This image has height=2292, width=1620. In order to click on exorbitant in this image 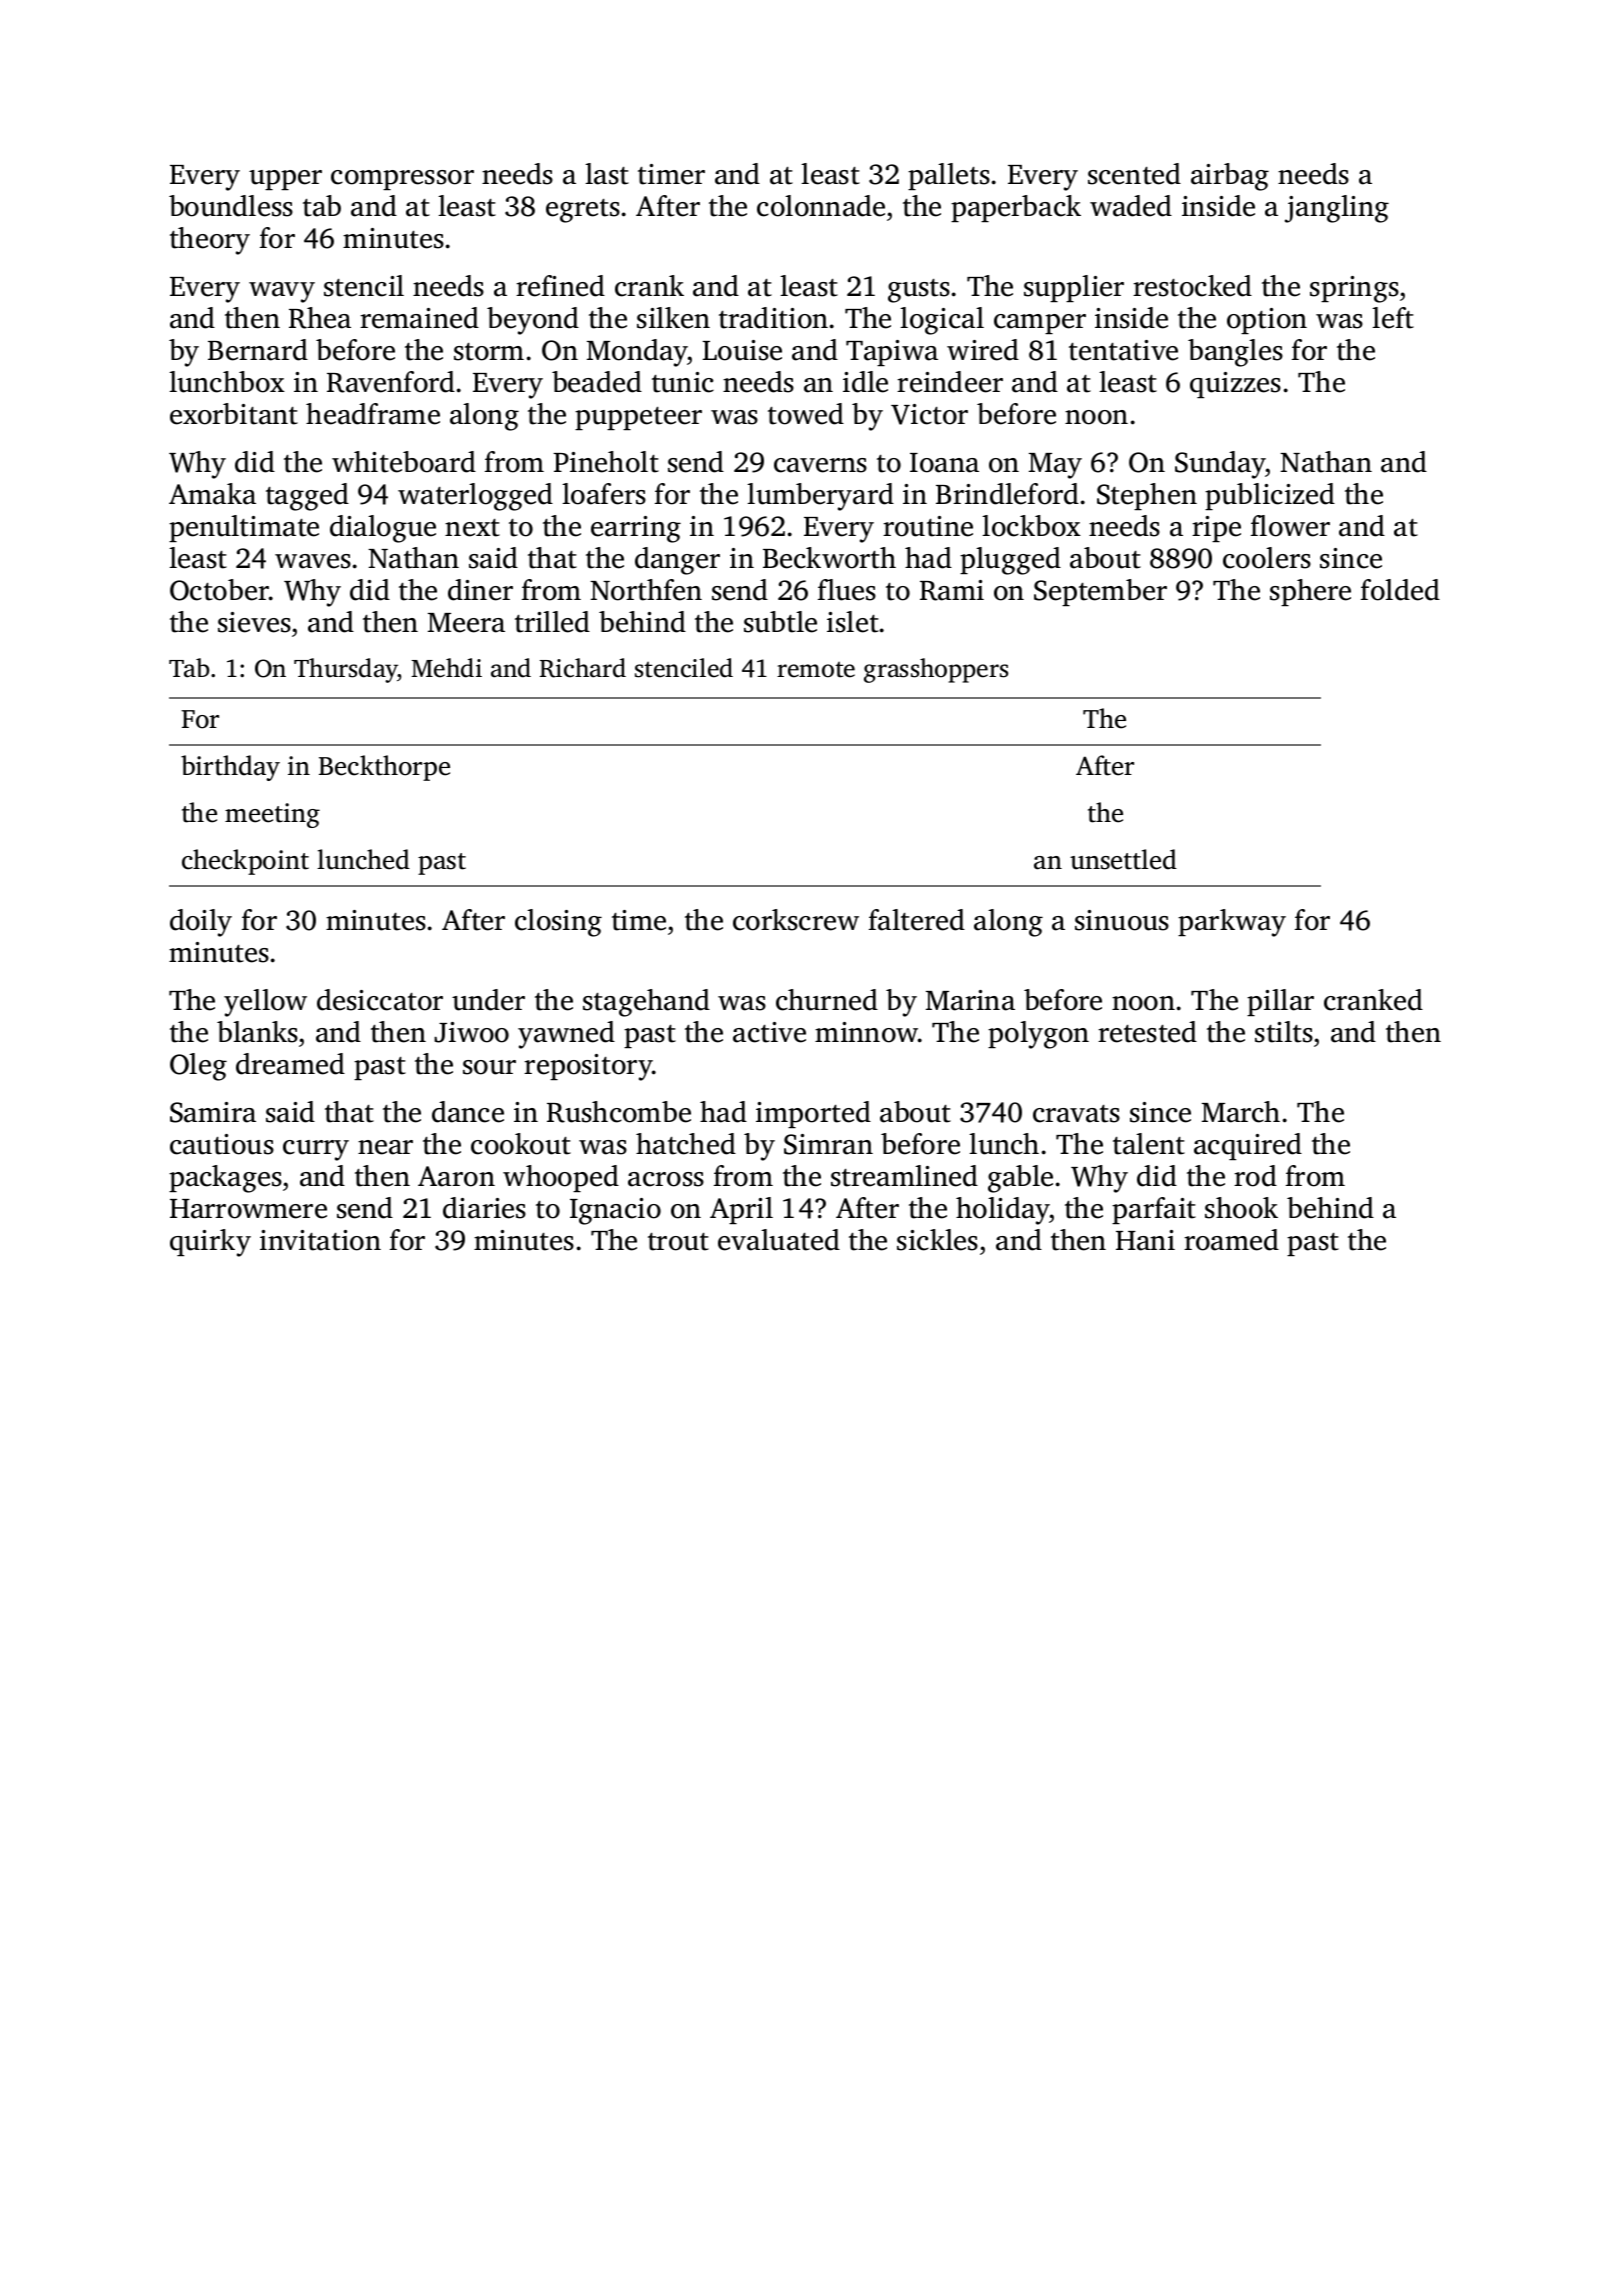, I will do `click(234, 414)`.
